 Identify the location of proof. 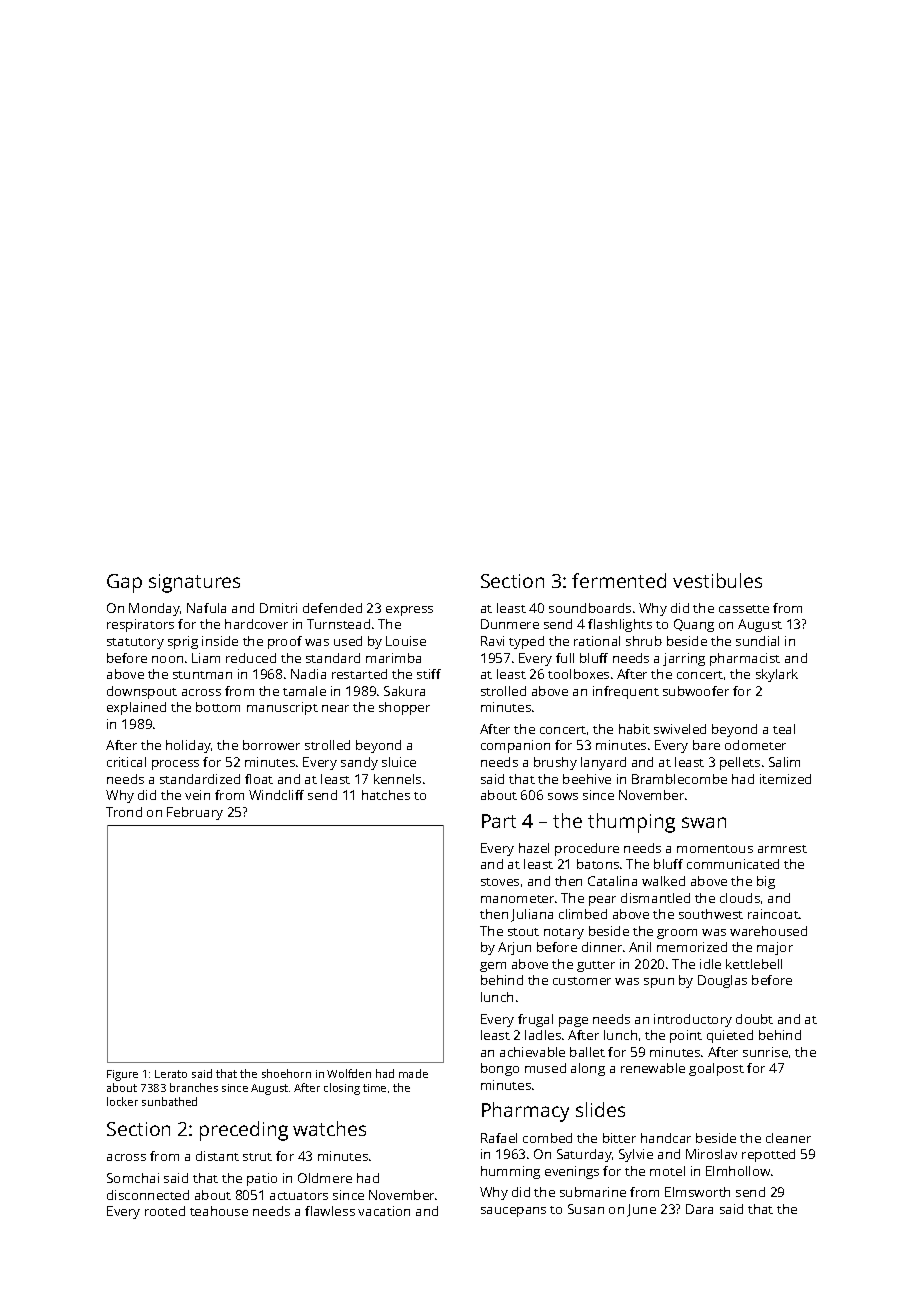
(285, 642).
